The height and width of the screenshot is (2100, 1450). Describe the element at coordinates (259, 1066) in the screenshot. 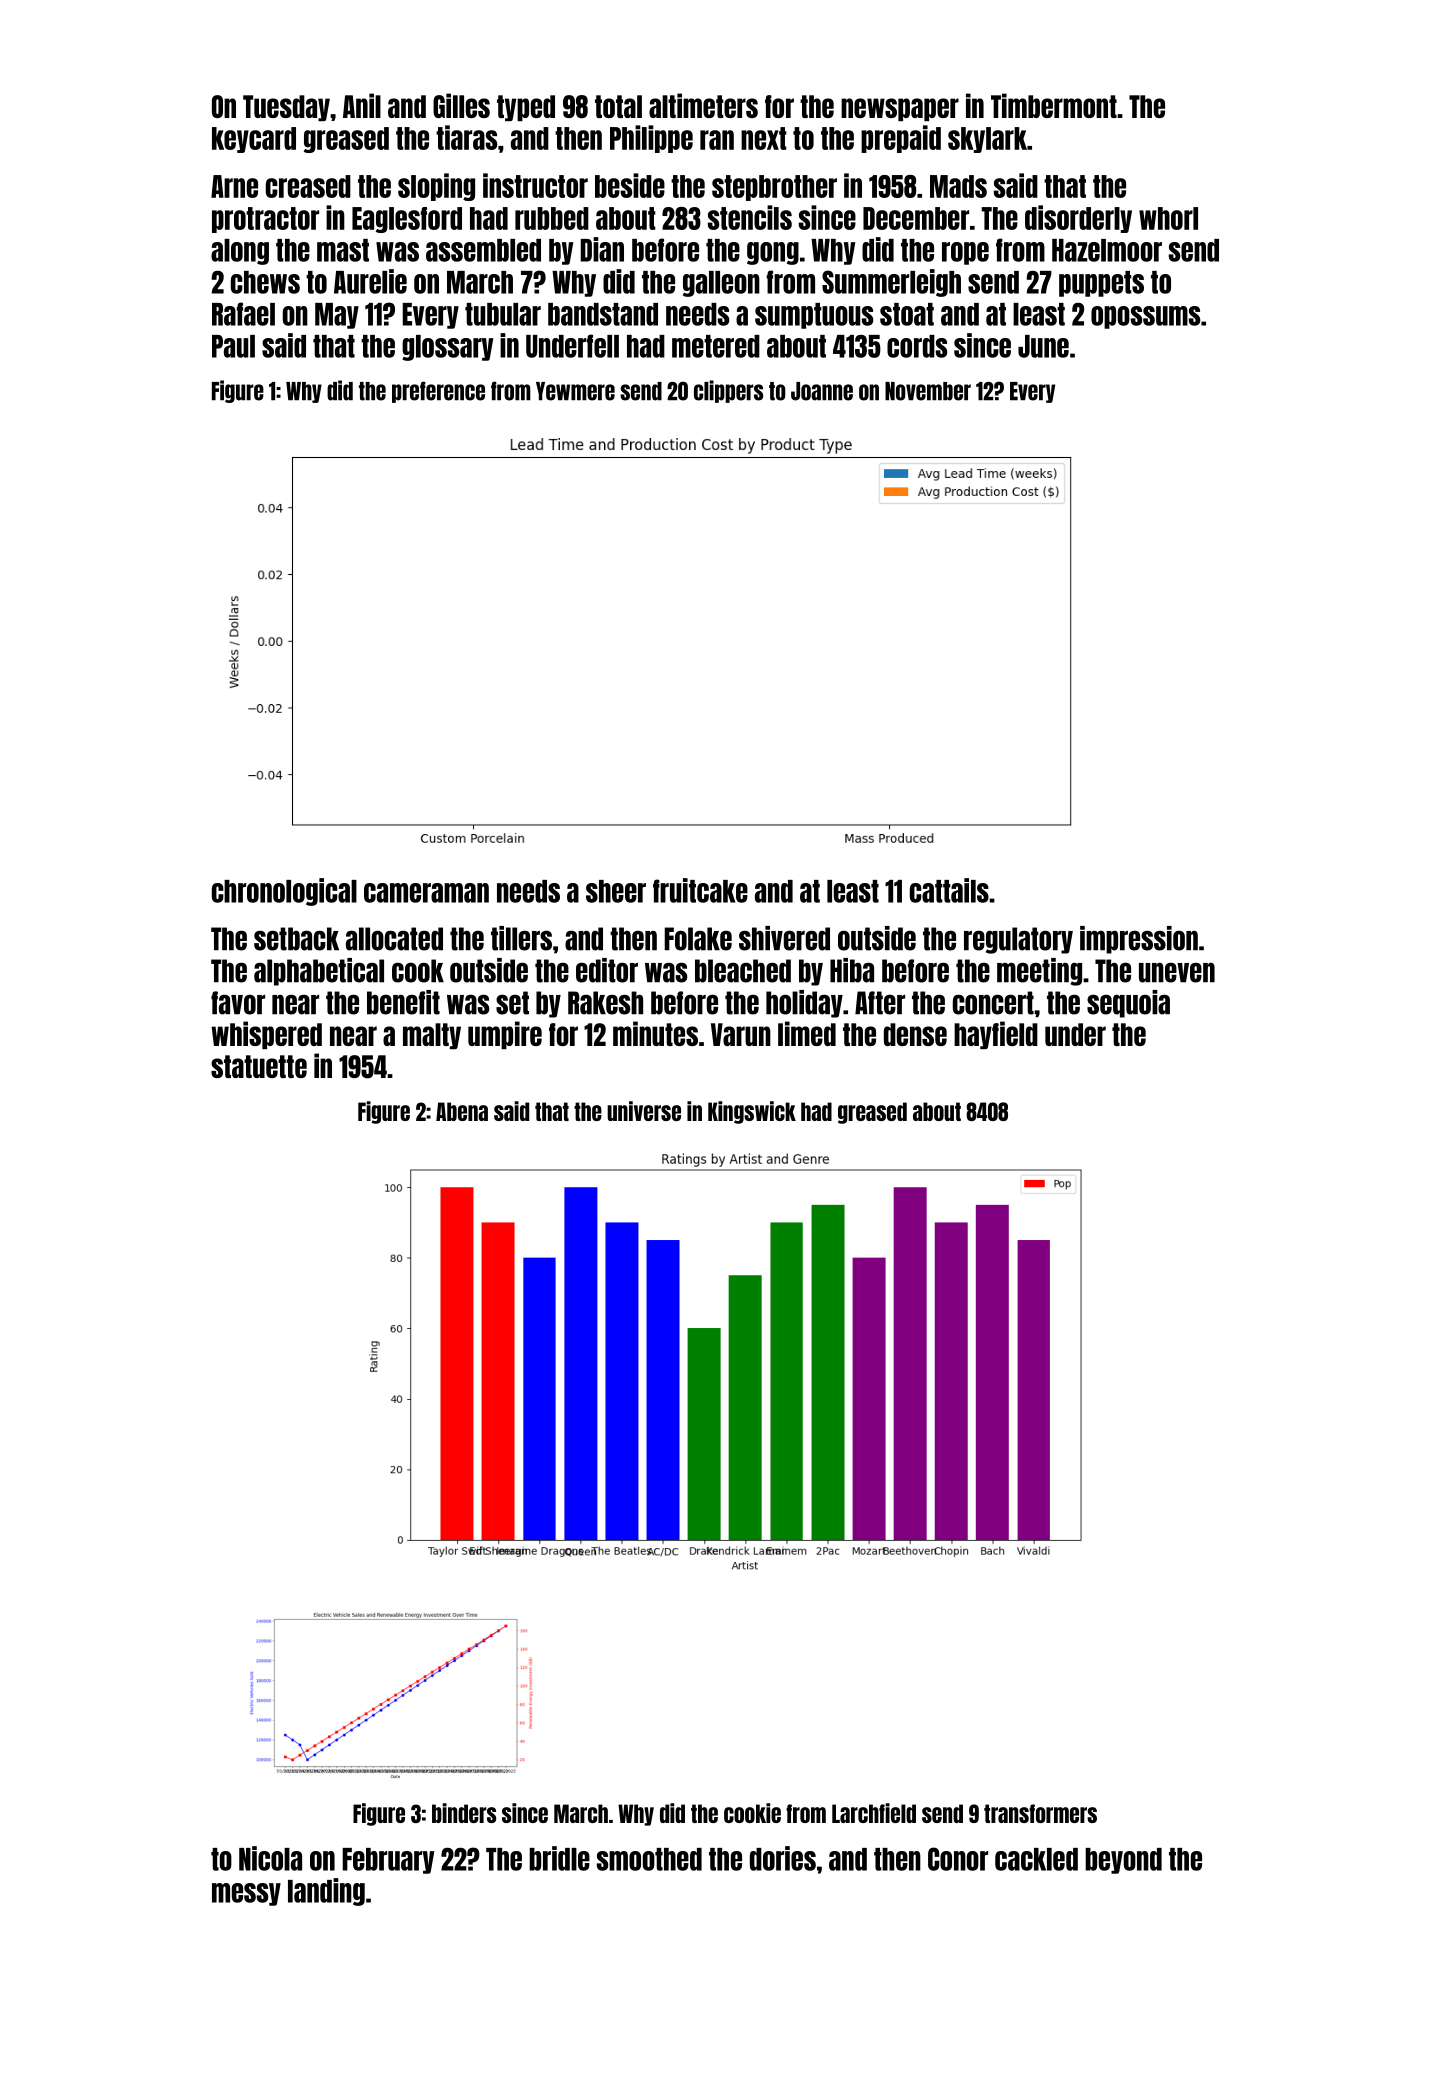

I see `statuette` at that location.
